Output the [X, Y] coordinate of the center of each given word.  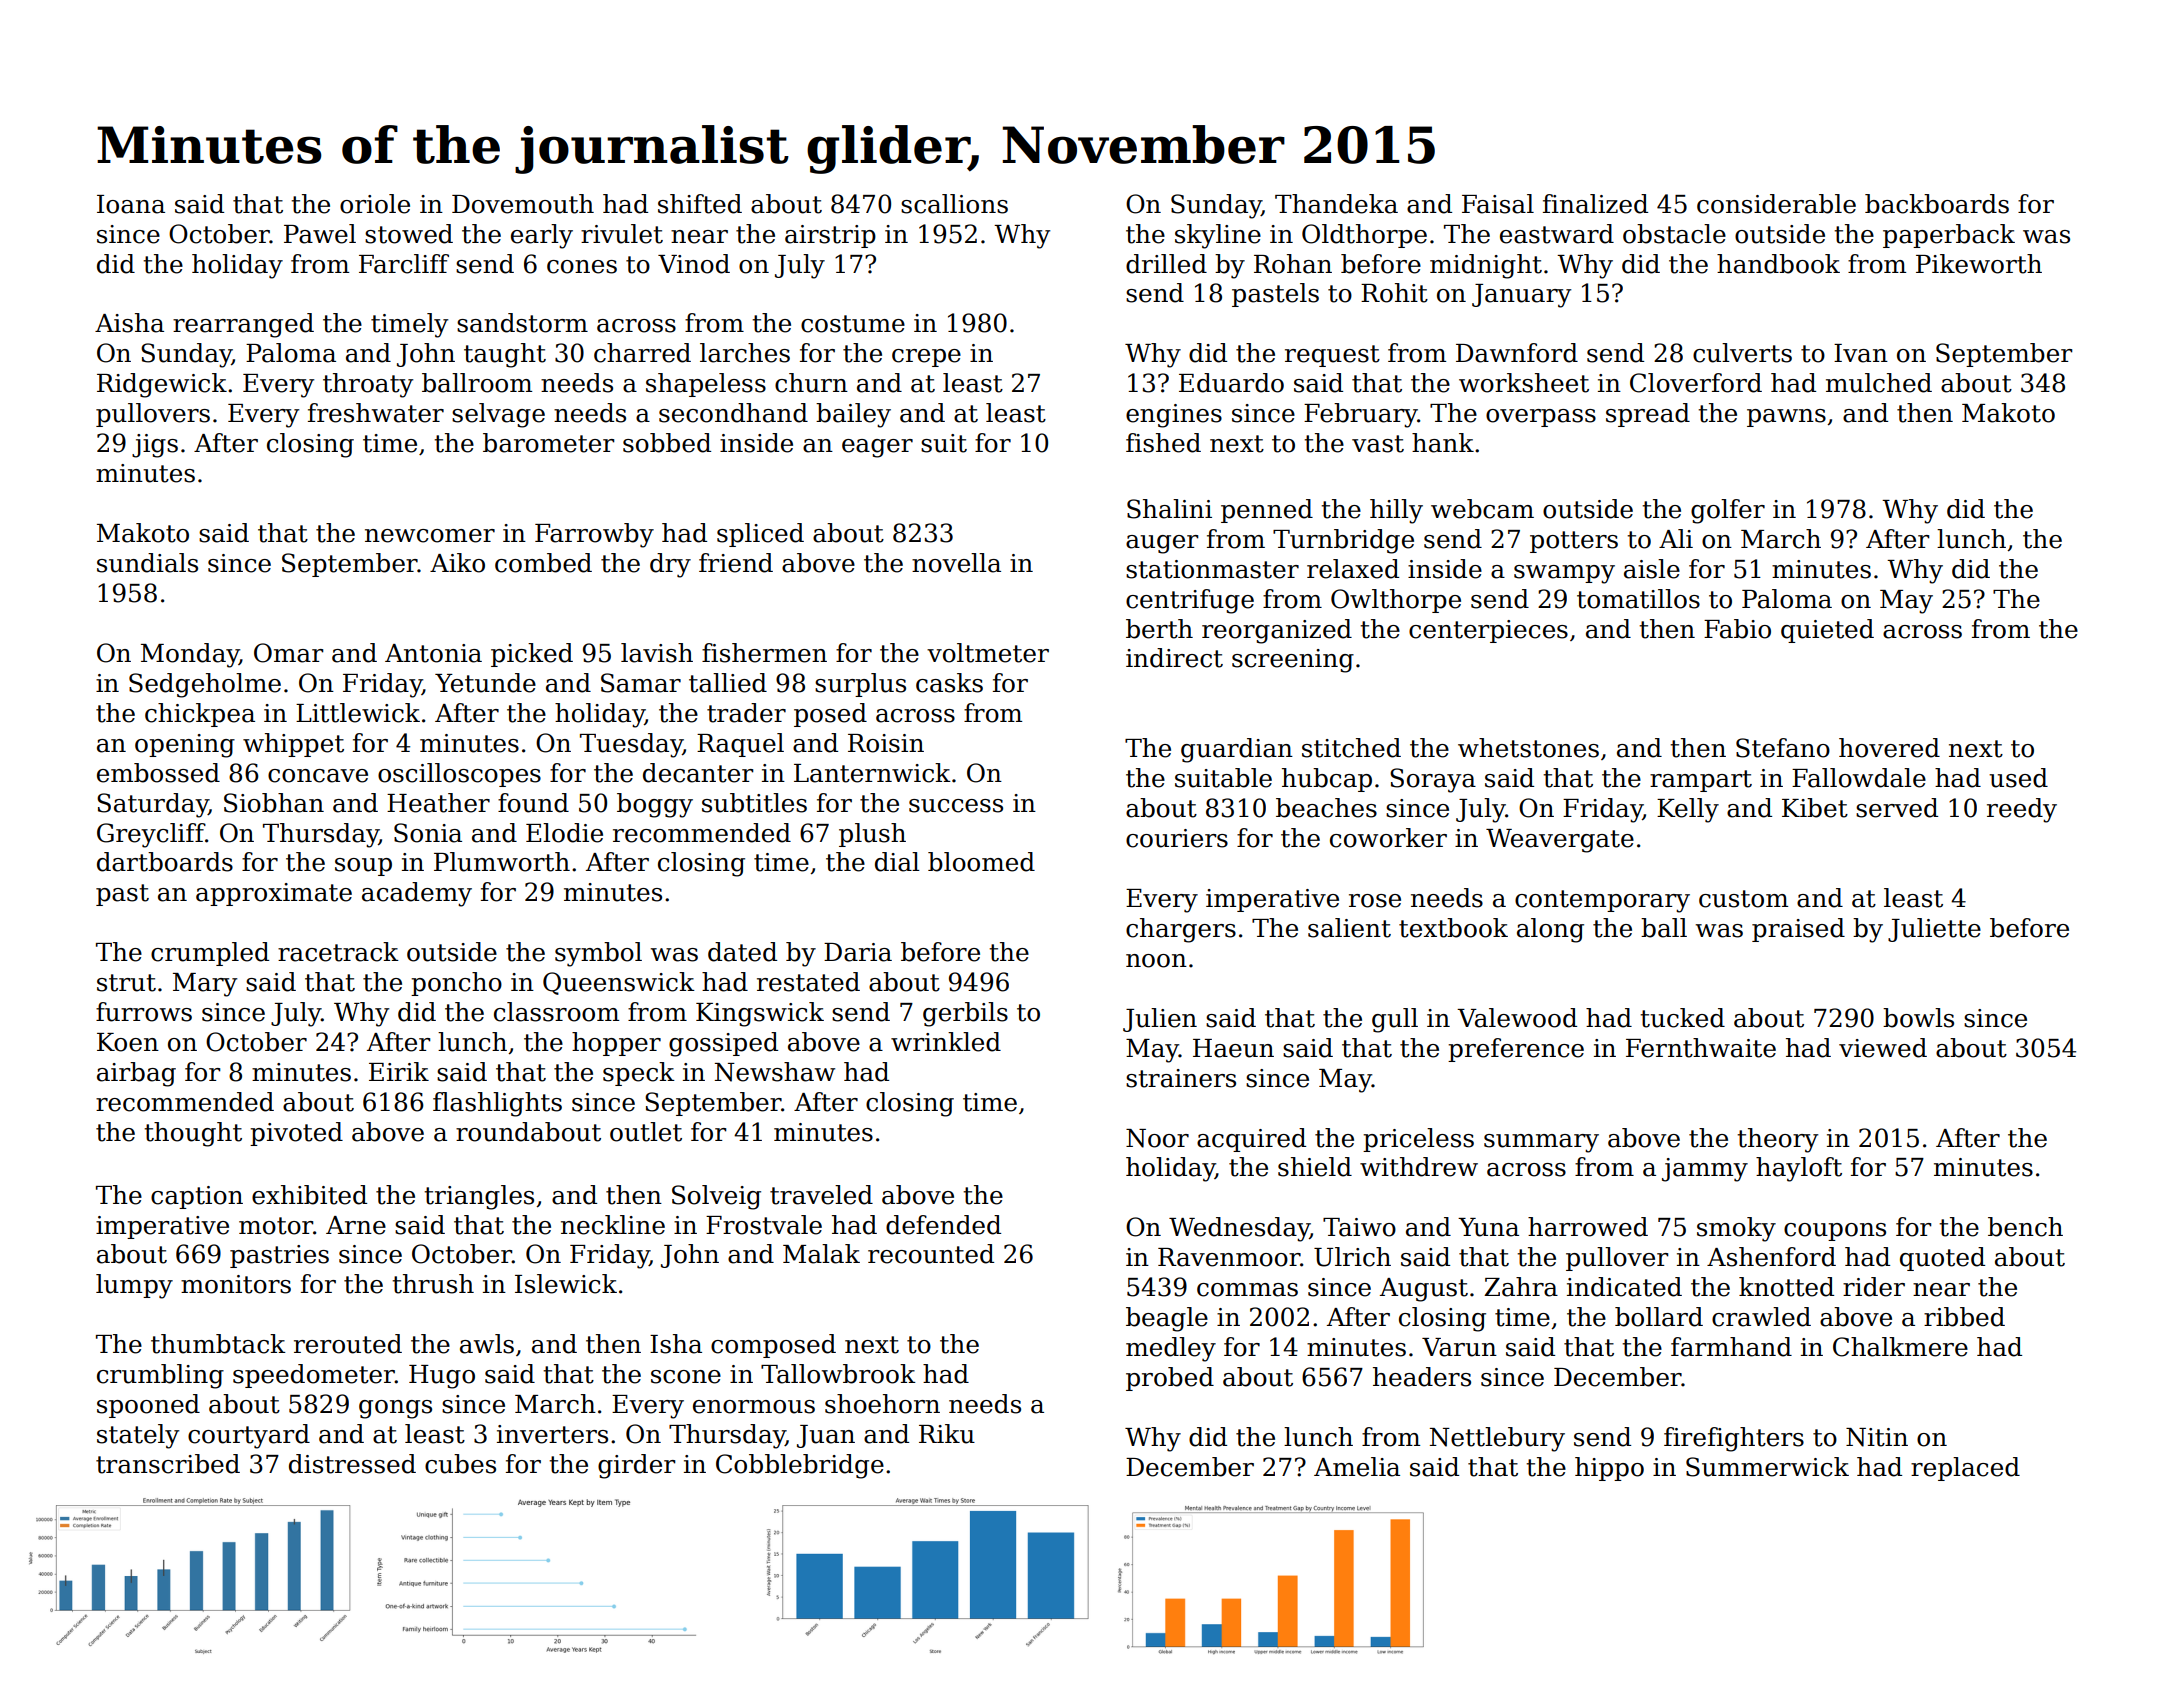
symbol [598, 954]
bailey [853, 415]
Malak [821, 1254]
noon [1156, 961]
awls [487, 1344]
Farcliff [404, 264]
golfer [1728, 511]
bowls [1918, 1018]
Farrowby [594, 535]
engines [1174, 416]
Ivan [1861, 353]
